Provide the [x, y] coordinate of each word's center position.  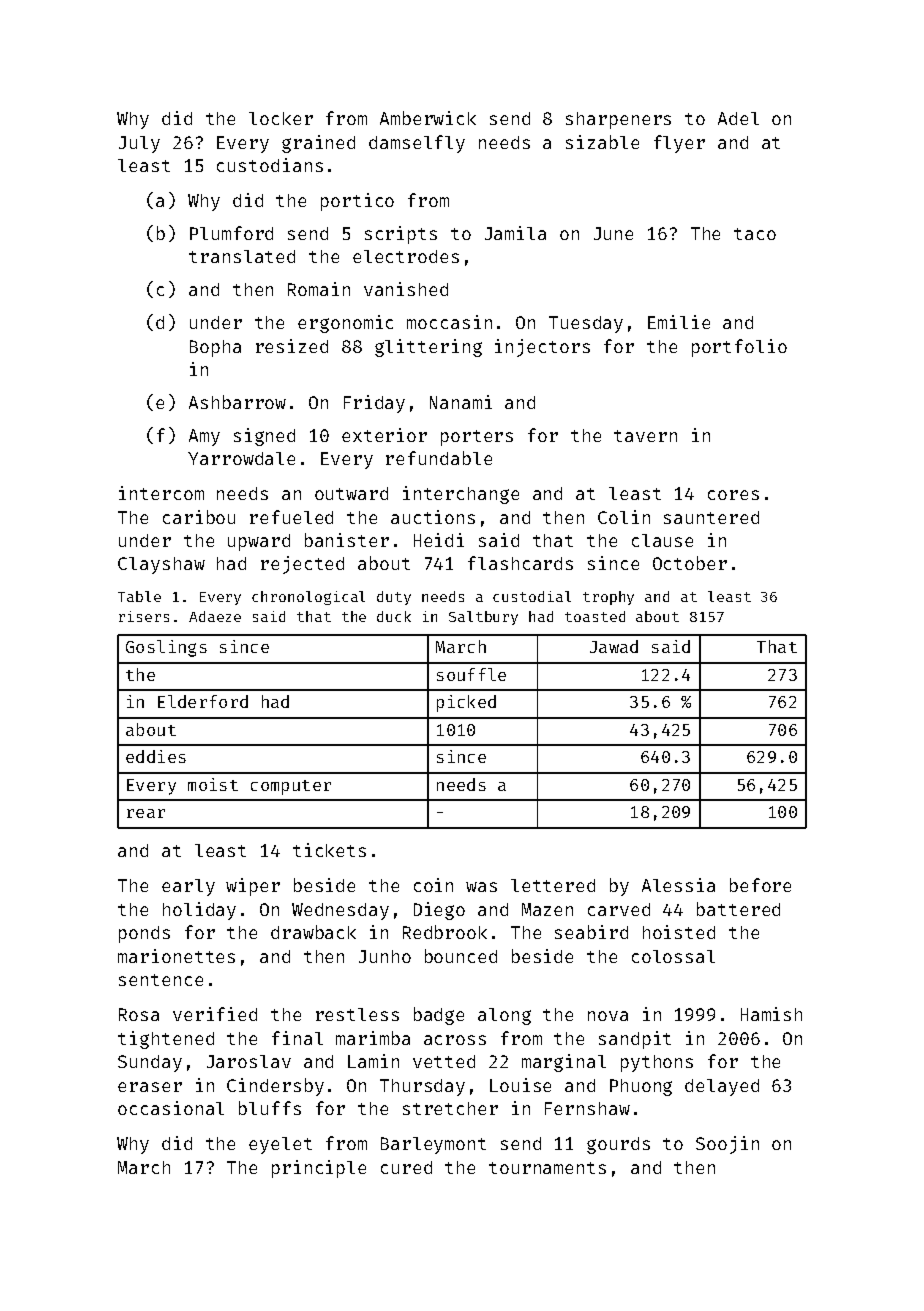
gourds [618, 1145]
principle [319, 1169]
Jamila [515, 233]
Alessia [678, 885]
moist [213, 784]
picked [466, 703]
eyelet [280, 1145]
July [139, 144]
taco [755, 234]
